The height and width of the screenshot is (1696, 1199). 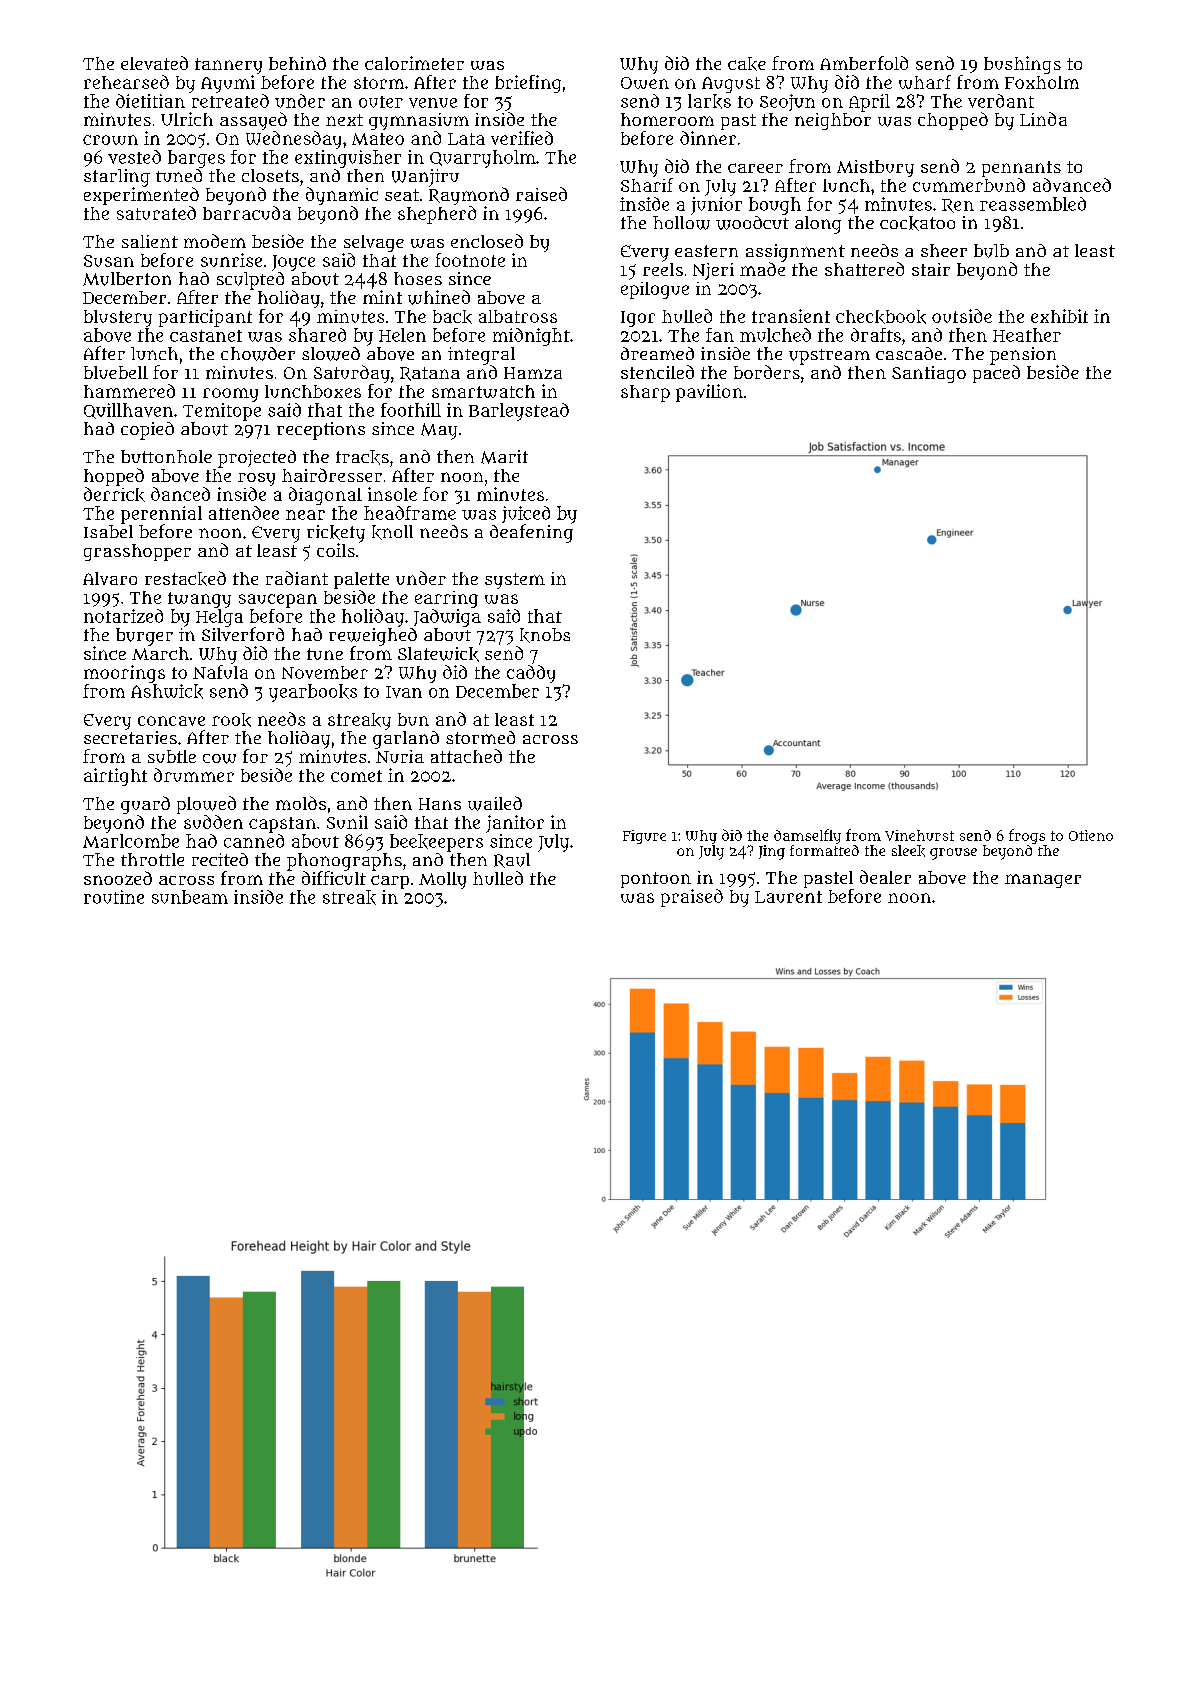 What do you see at coordinates (526, 514) in the screenshot?
I see `juiced` at bounding box center [526, 514].
